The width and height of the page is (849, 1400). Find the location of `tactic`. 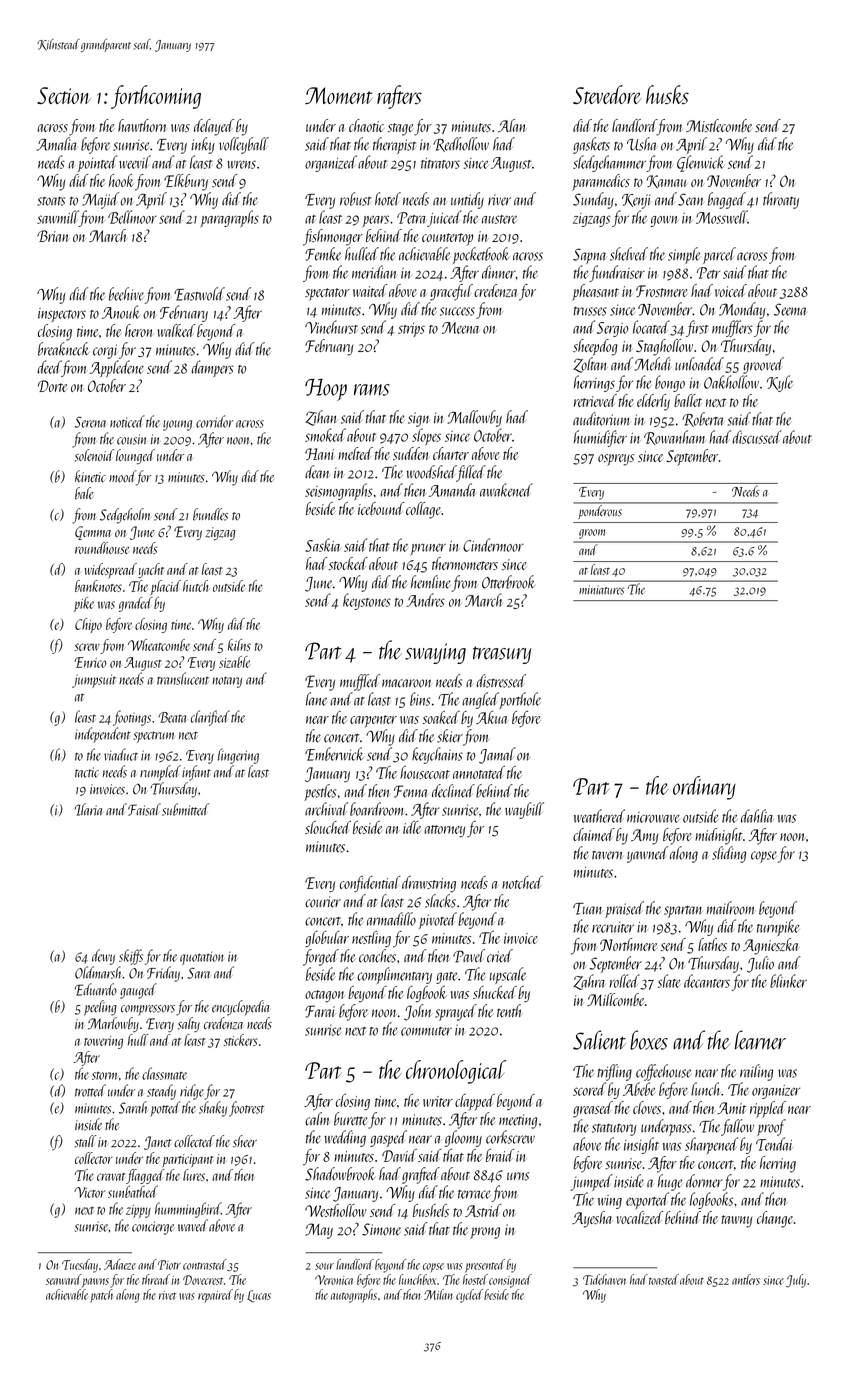

tactic is located at coordinates (87, 772).
